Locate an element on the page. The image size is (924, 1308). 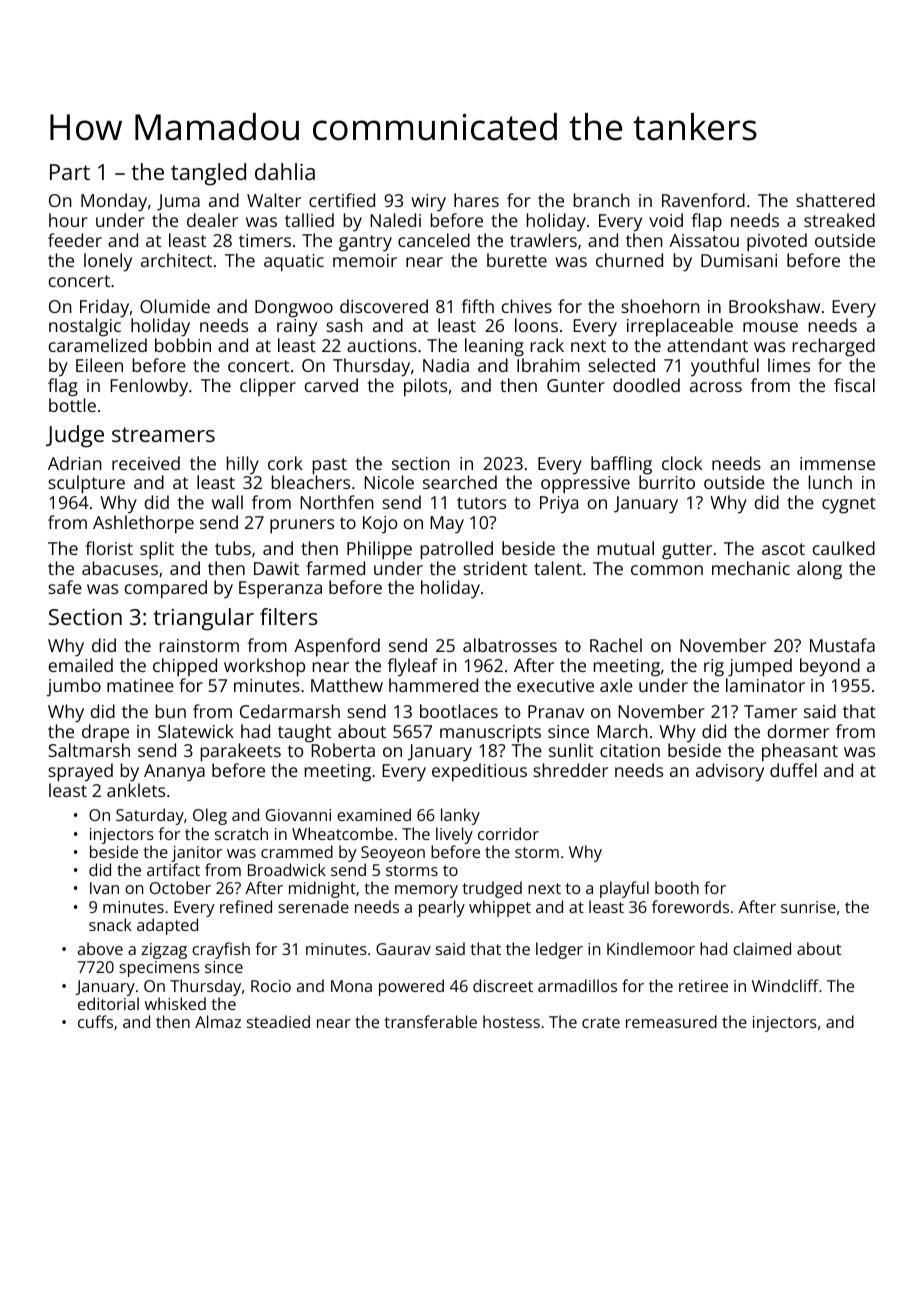
specimens is located at coordinates (159, 969).
